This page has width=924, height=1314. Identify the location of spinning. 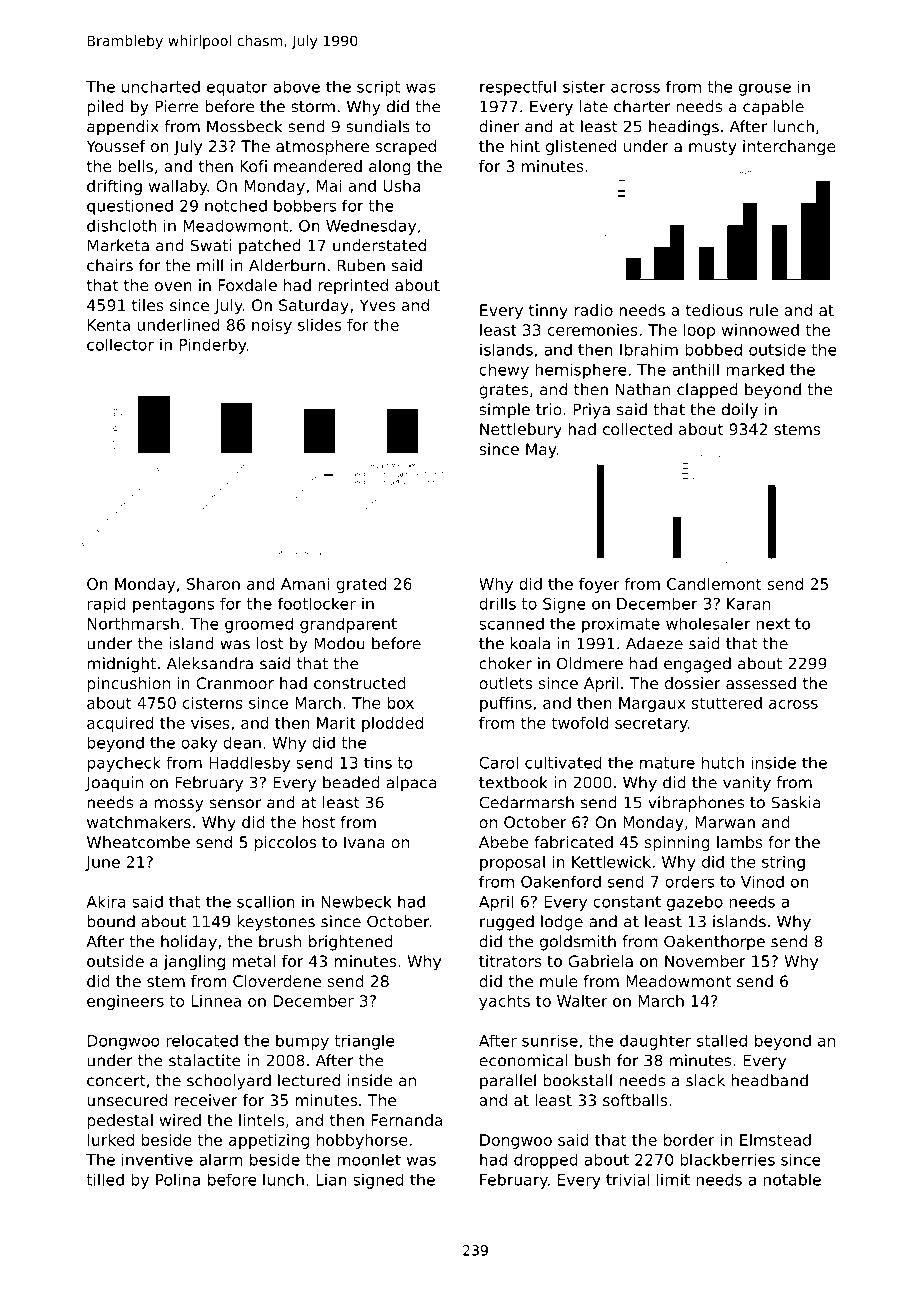
(677, 844).
